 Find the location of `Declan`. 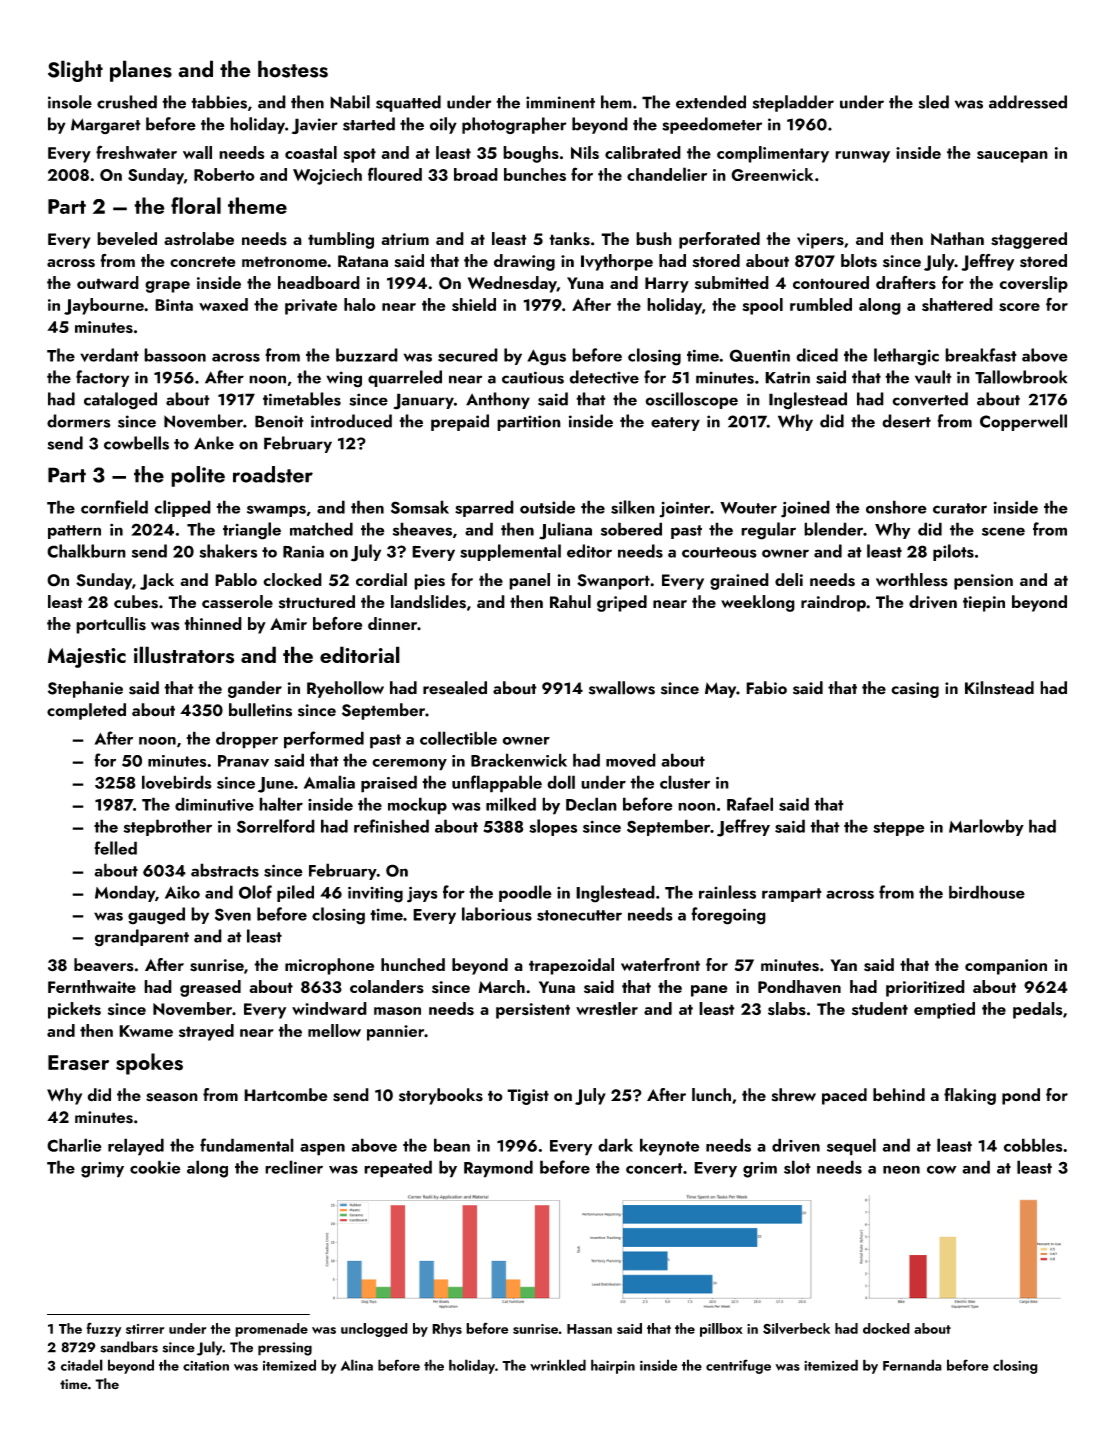

Declan is located at coordinates (591, 804).
